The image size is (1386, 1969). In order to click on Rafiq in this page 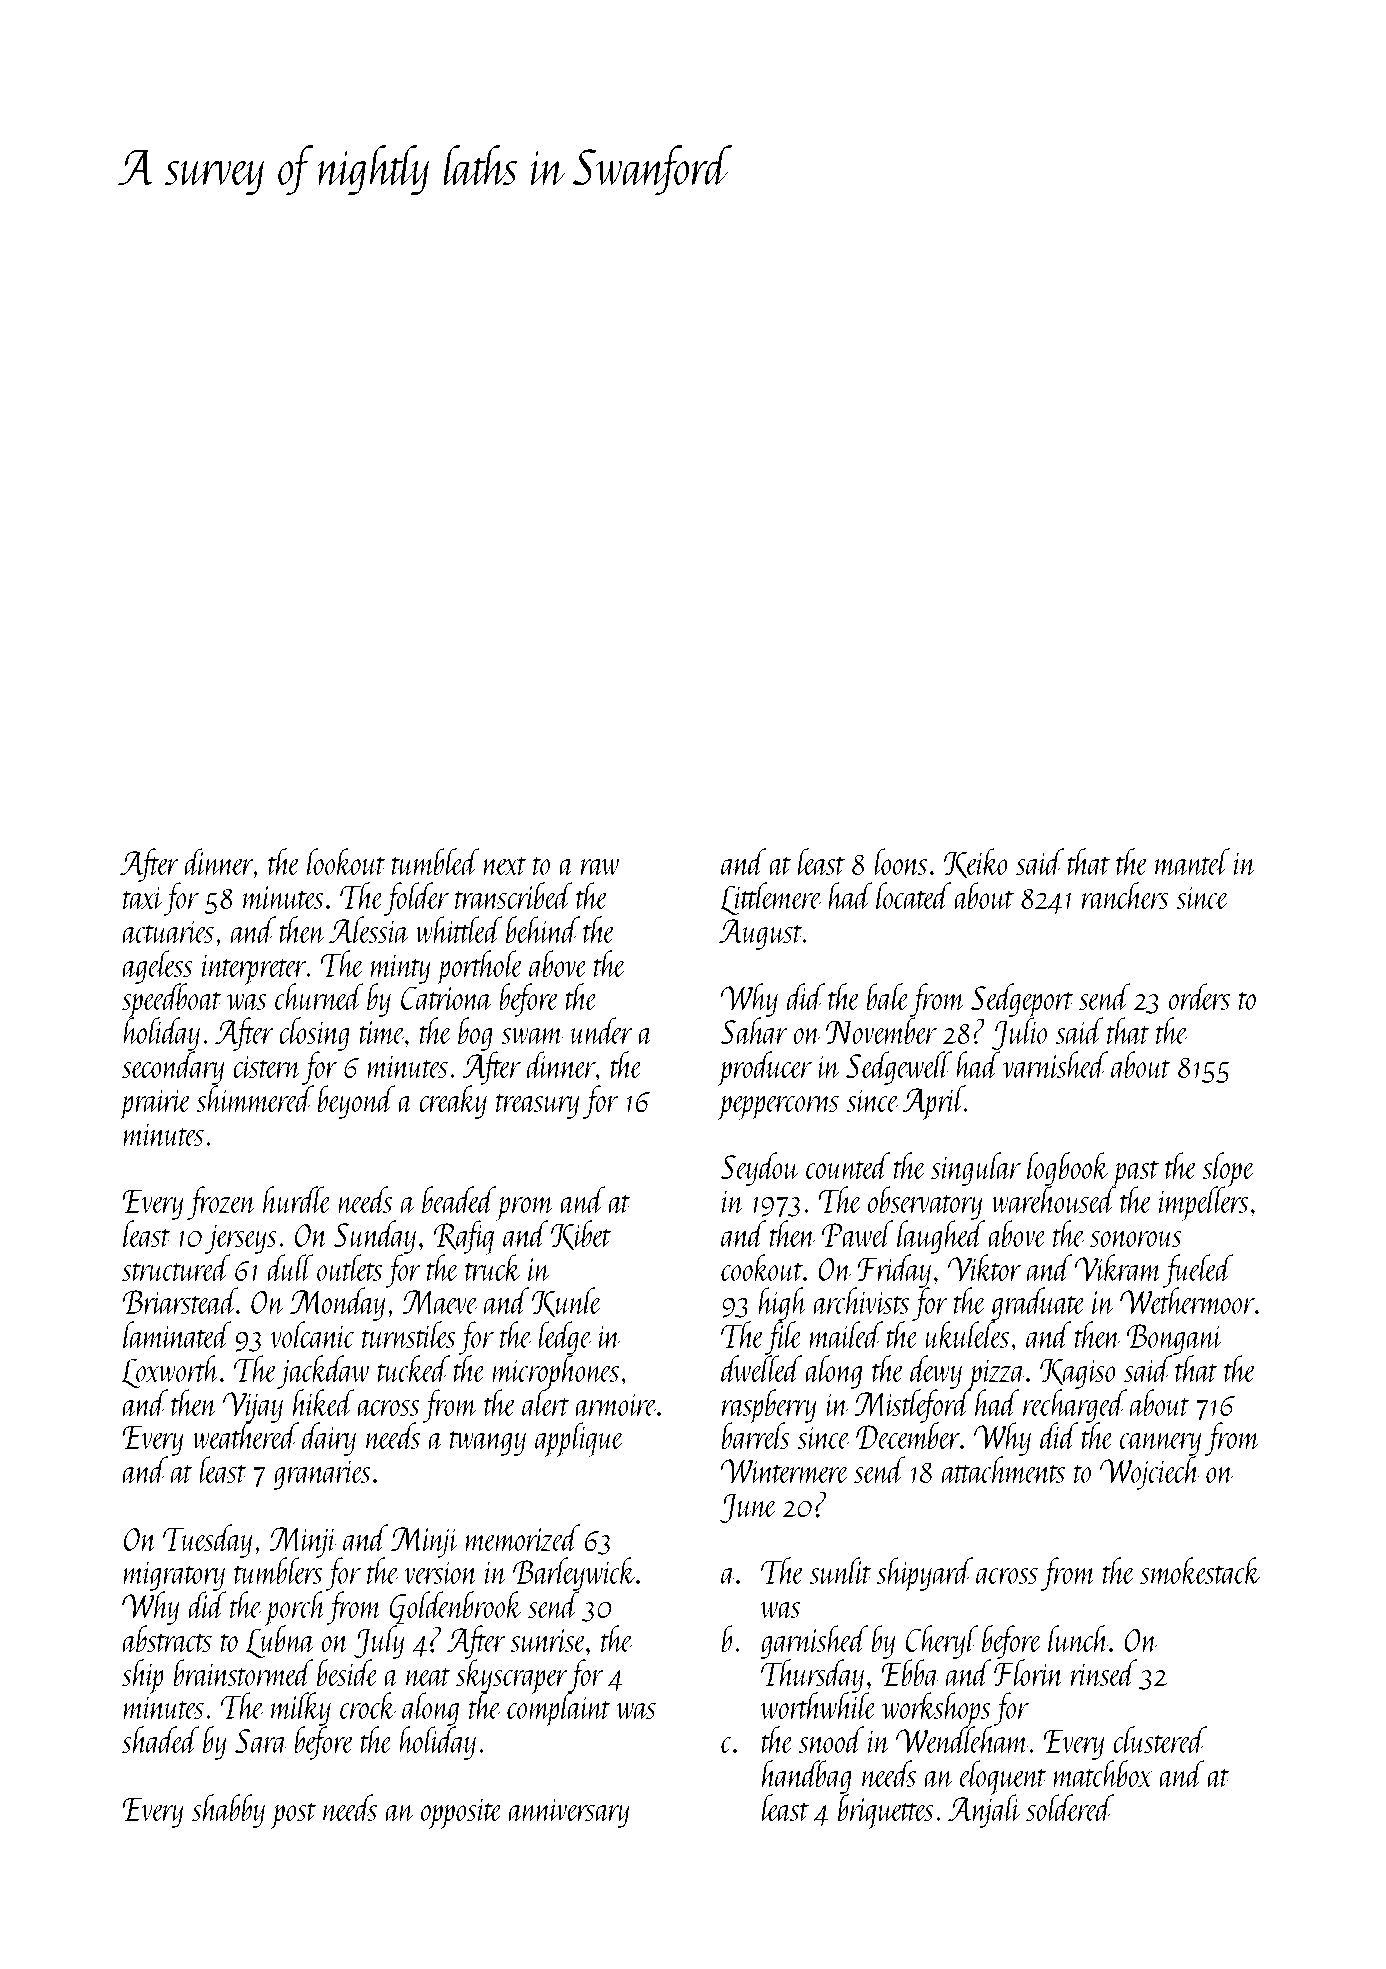, I will do `click(464, 1238)`.
